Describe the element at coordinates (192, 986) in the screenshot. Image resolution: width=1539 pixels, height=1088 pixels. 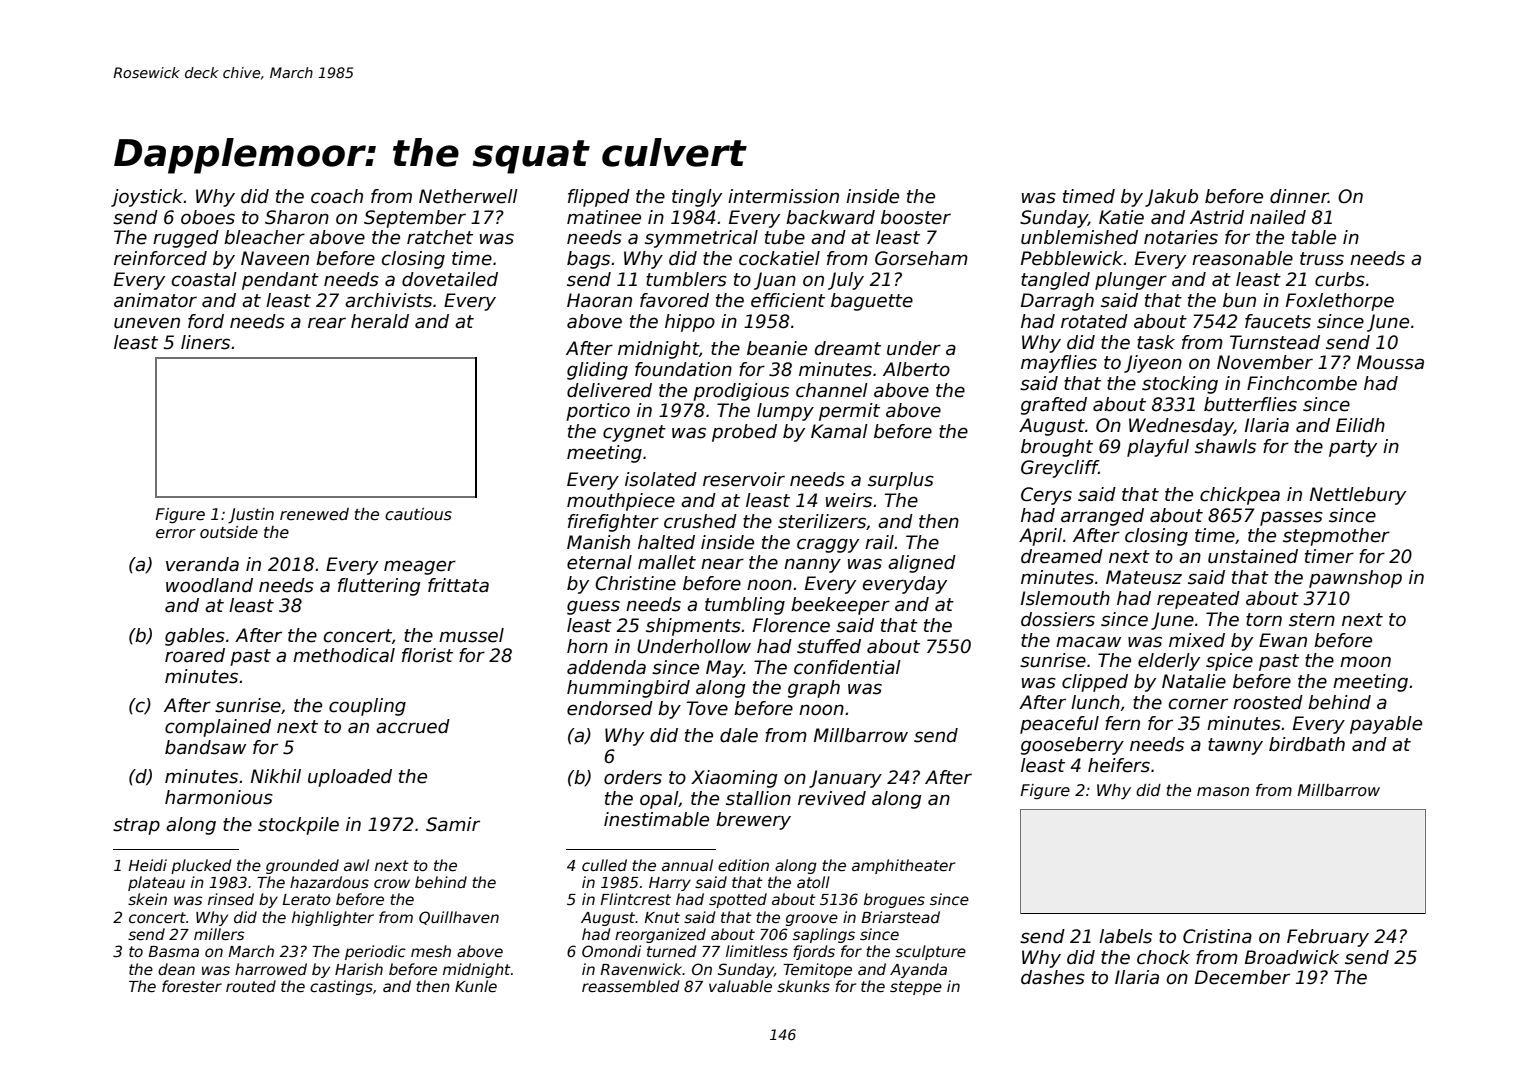
I see `forester` at that location.
